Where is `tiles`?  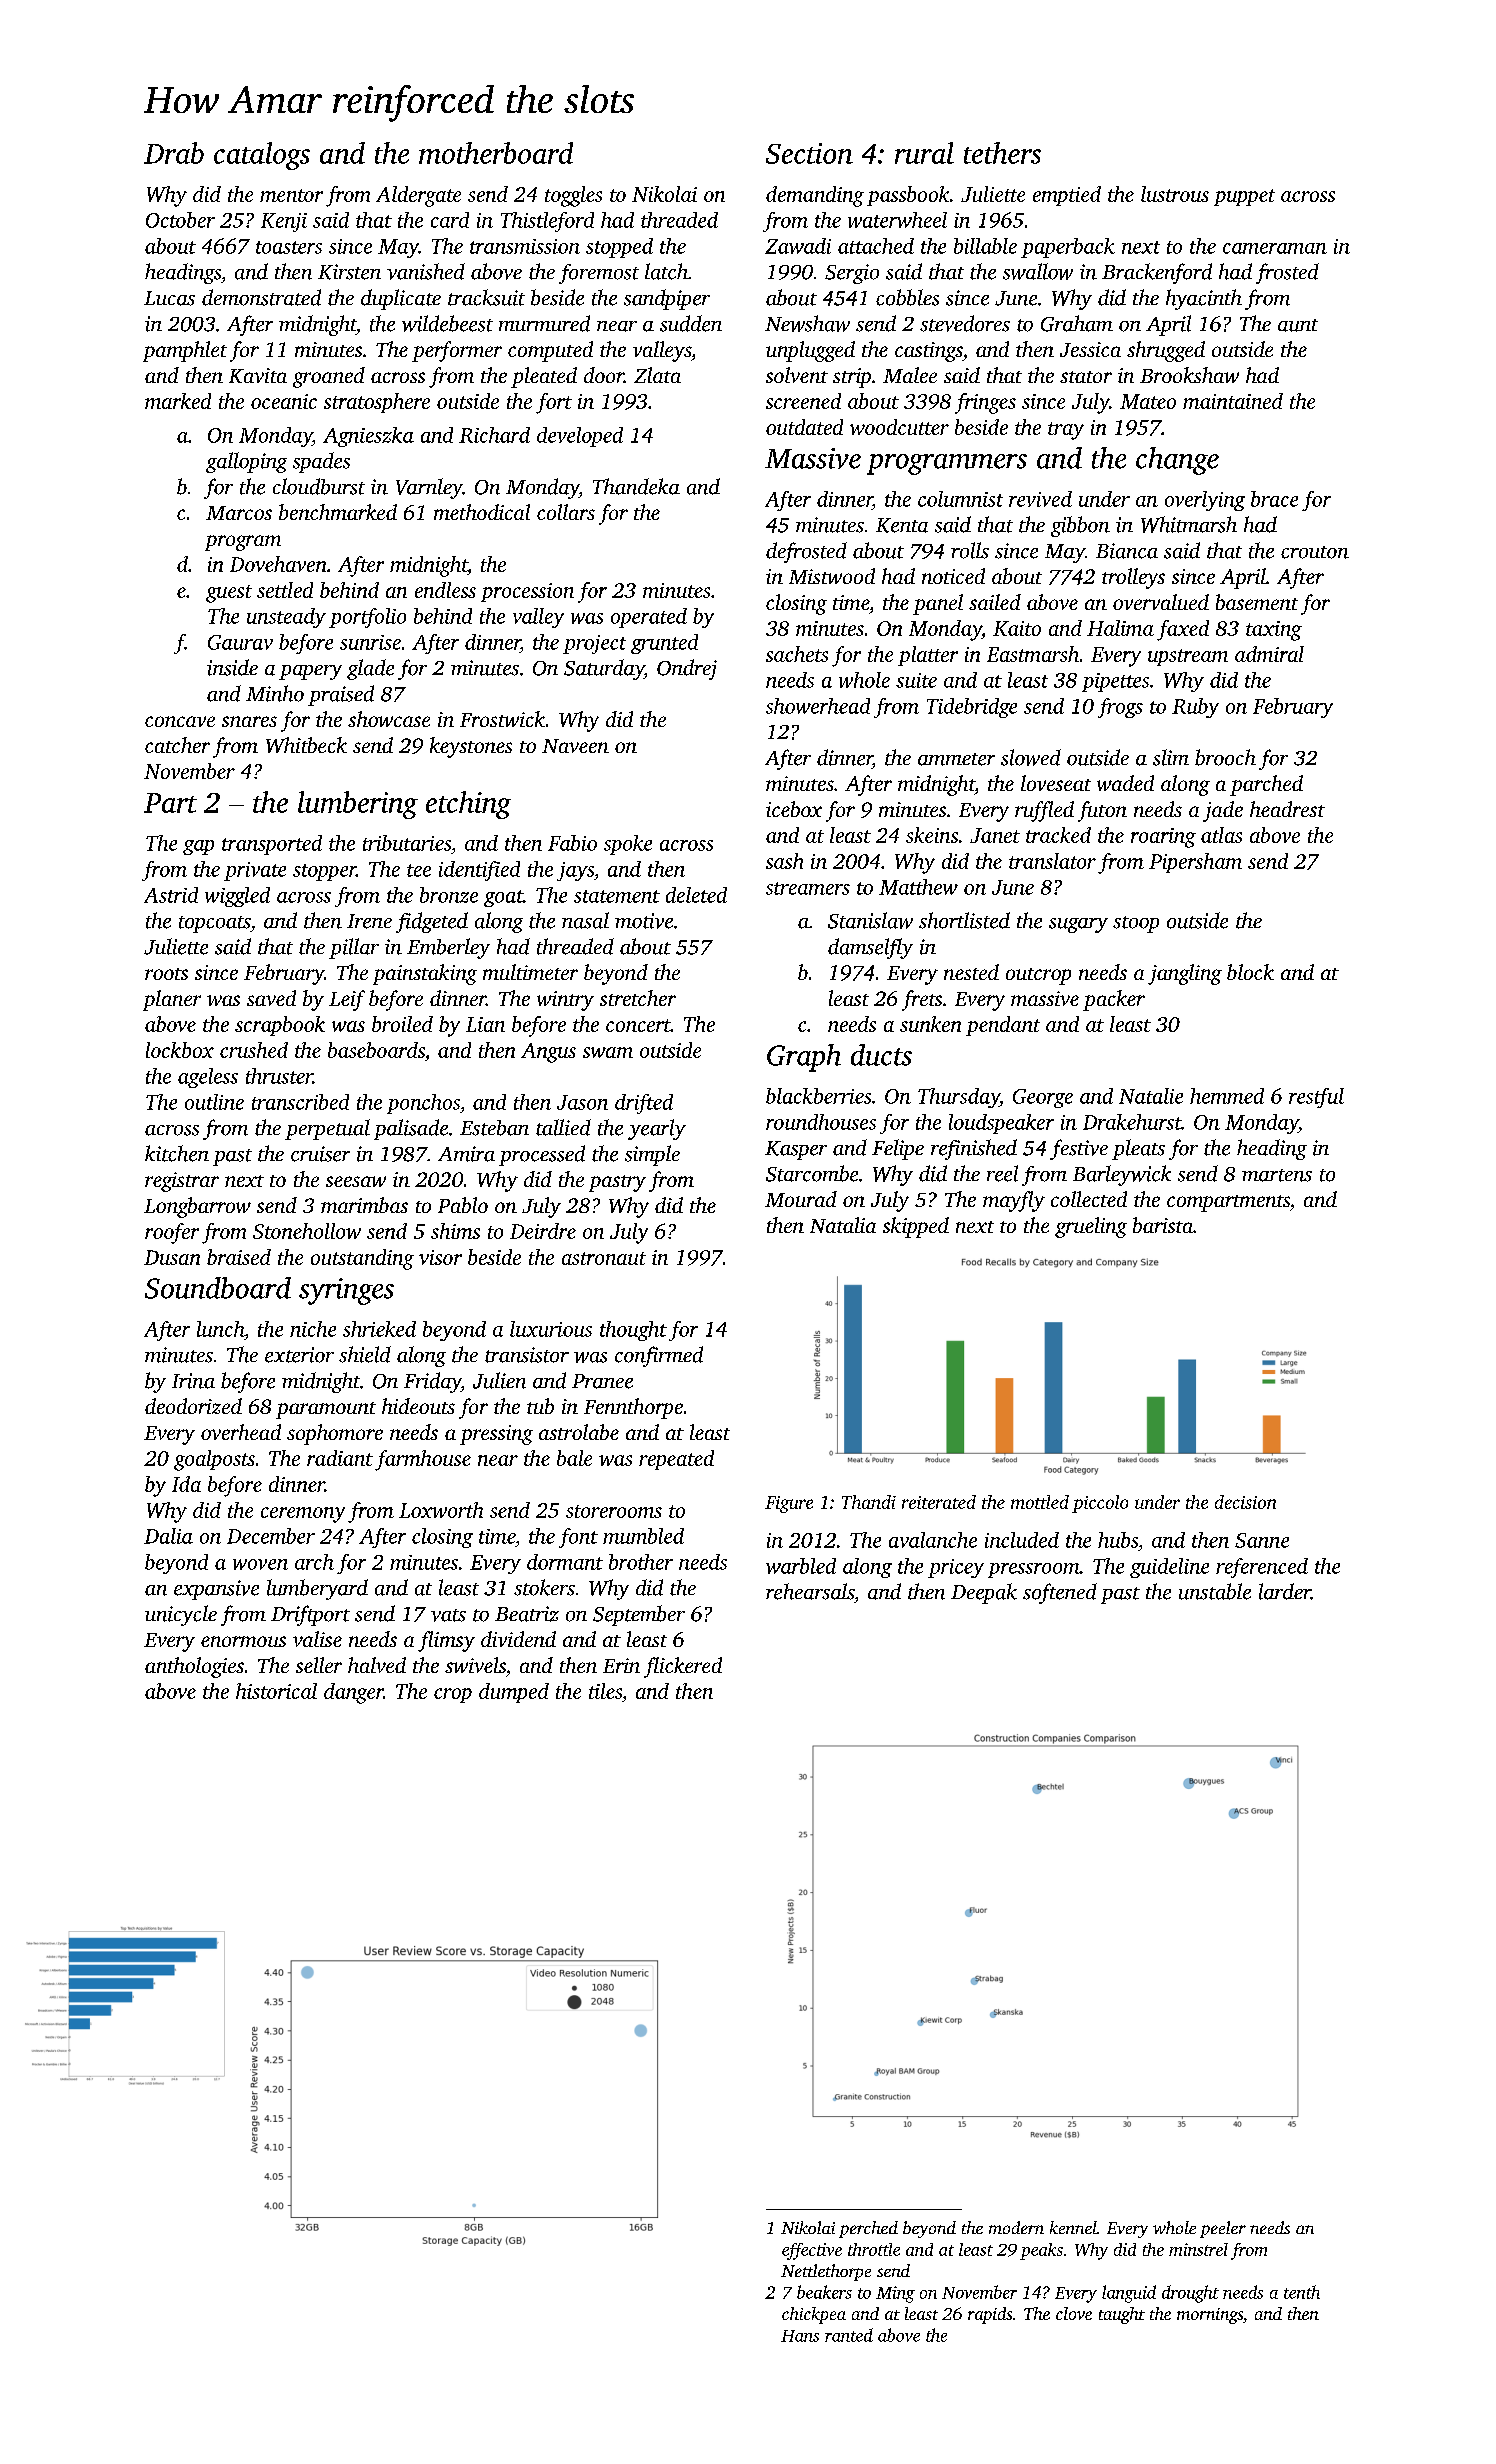 tiles is located at coordinates (605, 1691).
